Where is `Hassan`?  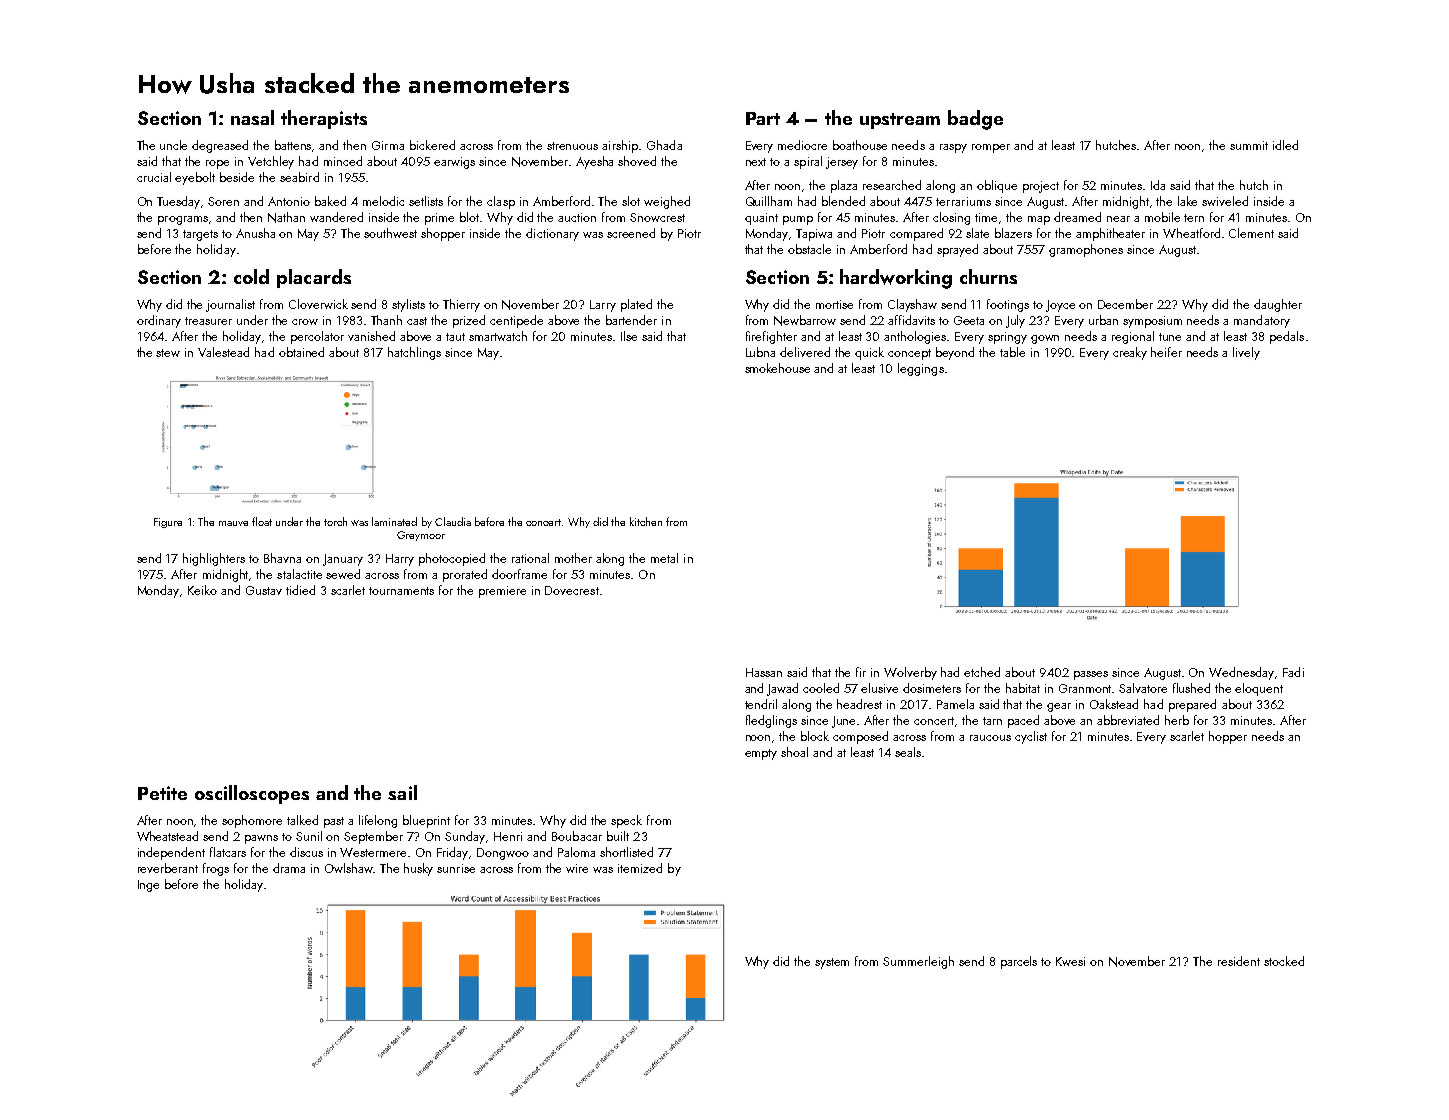
Hassan is located at coordinates (764, 672).
